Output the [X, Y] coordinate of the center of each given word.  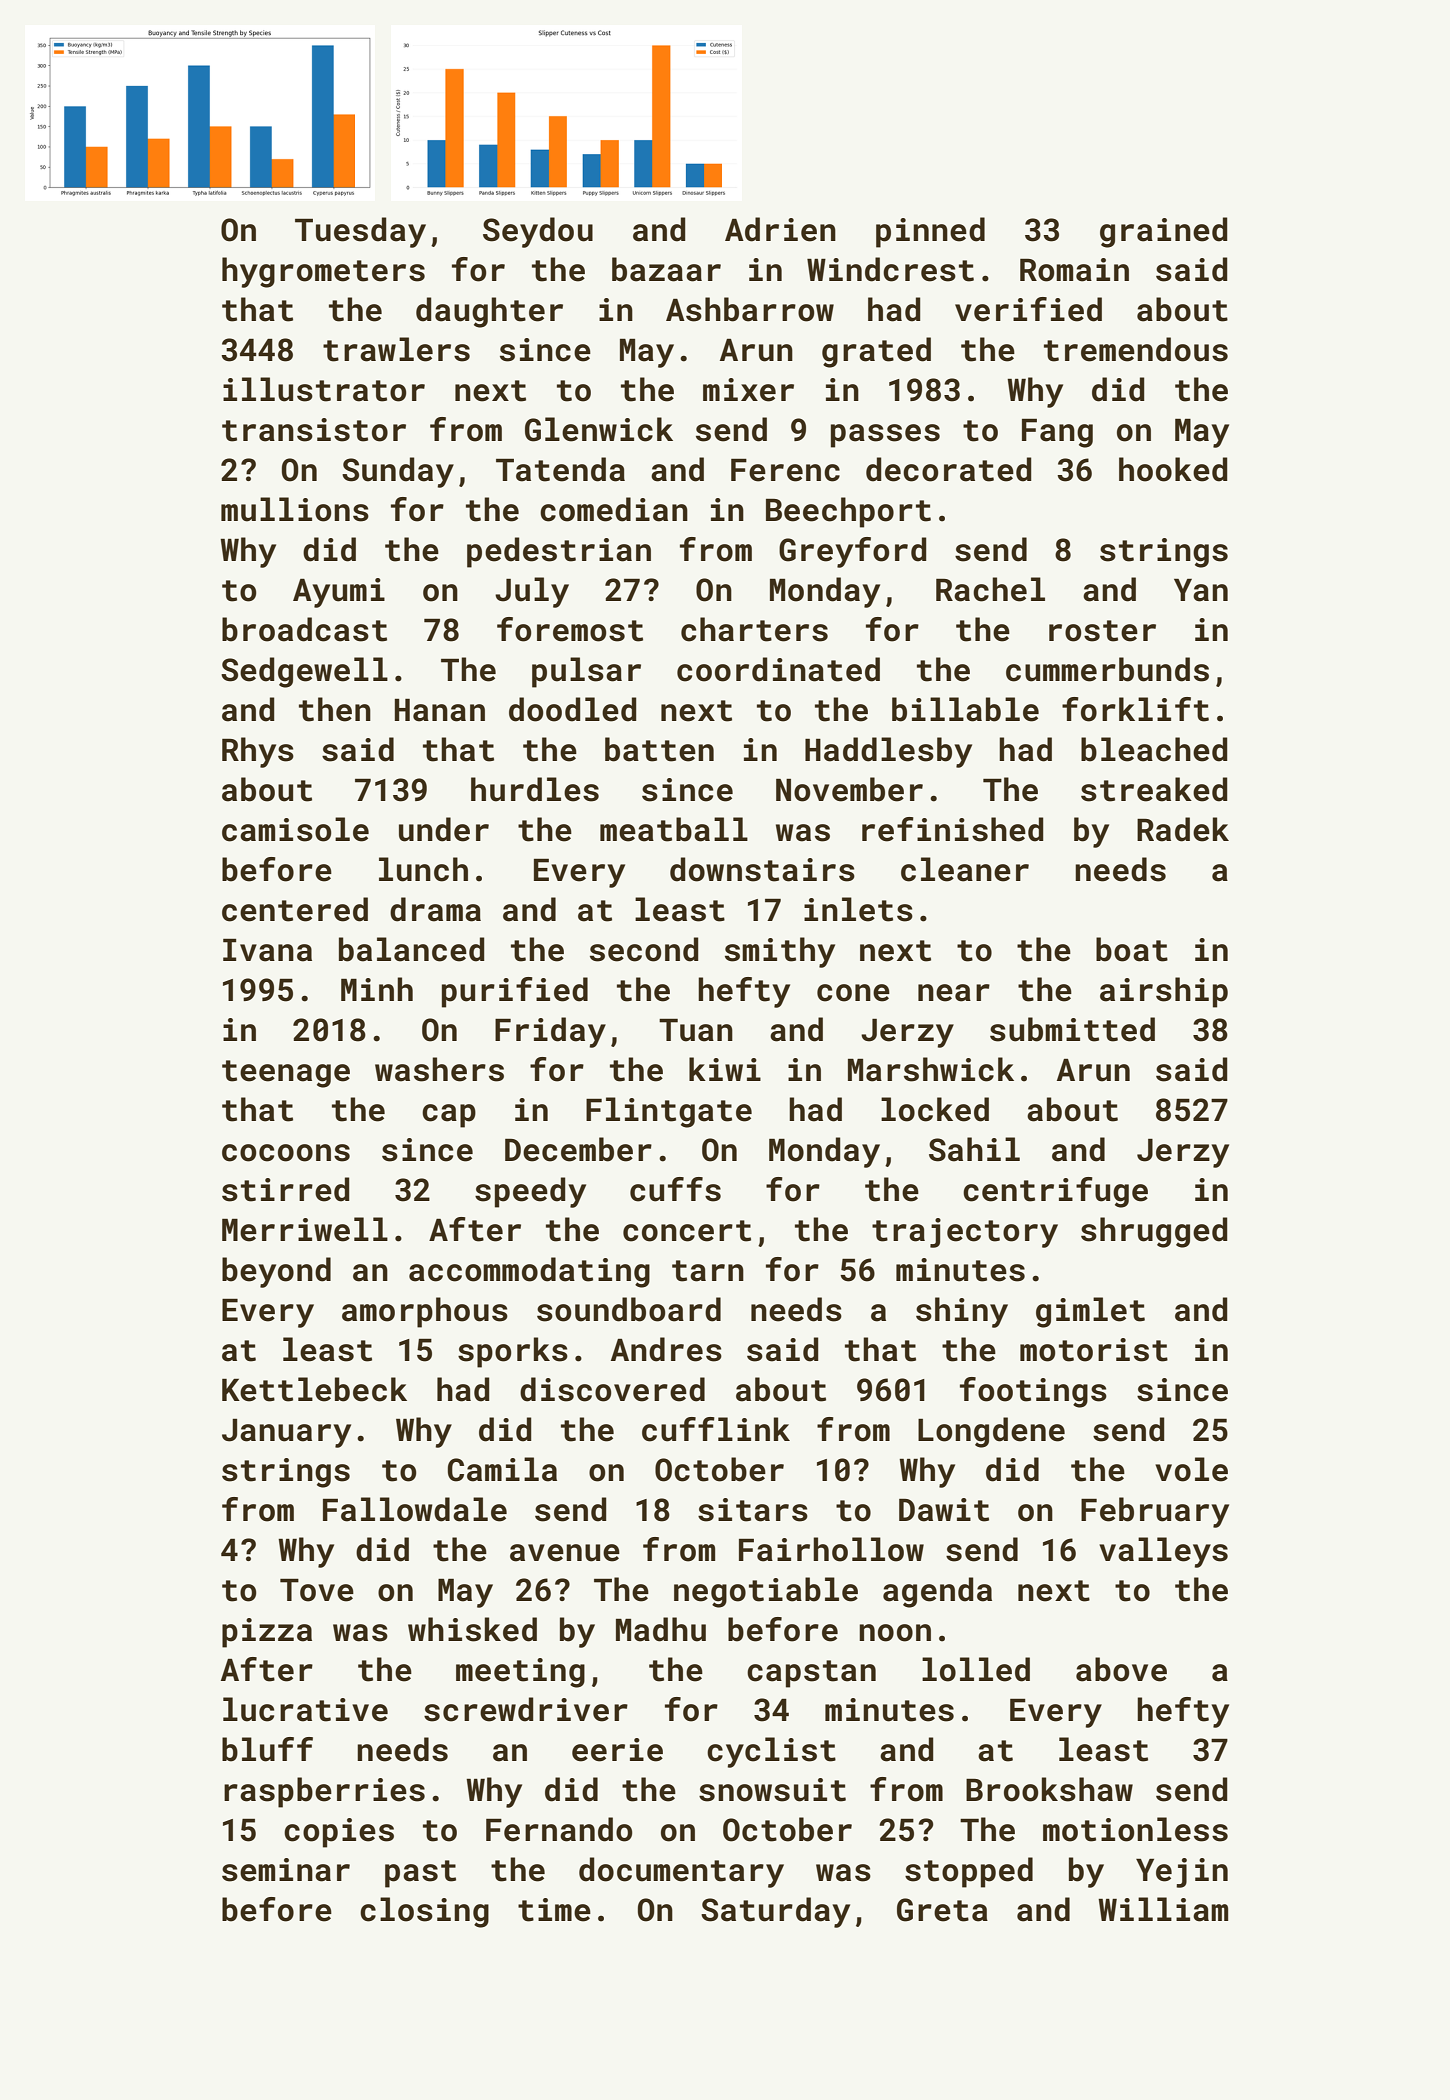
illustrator [324, 389]
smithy [780, 952]
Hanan [440, 710]
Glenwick [599, 429]
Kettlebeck [314, 1389]
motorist [1094, 1350]
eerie [617, 1750]
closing [424, 1912]
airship [1164, 992]
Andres [666, 1349]
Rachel [990, 589]
